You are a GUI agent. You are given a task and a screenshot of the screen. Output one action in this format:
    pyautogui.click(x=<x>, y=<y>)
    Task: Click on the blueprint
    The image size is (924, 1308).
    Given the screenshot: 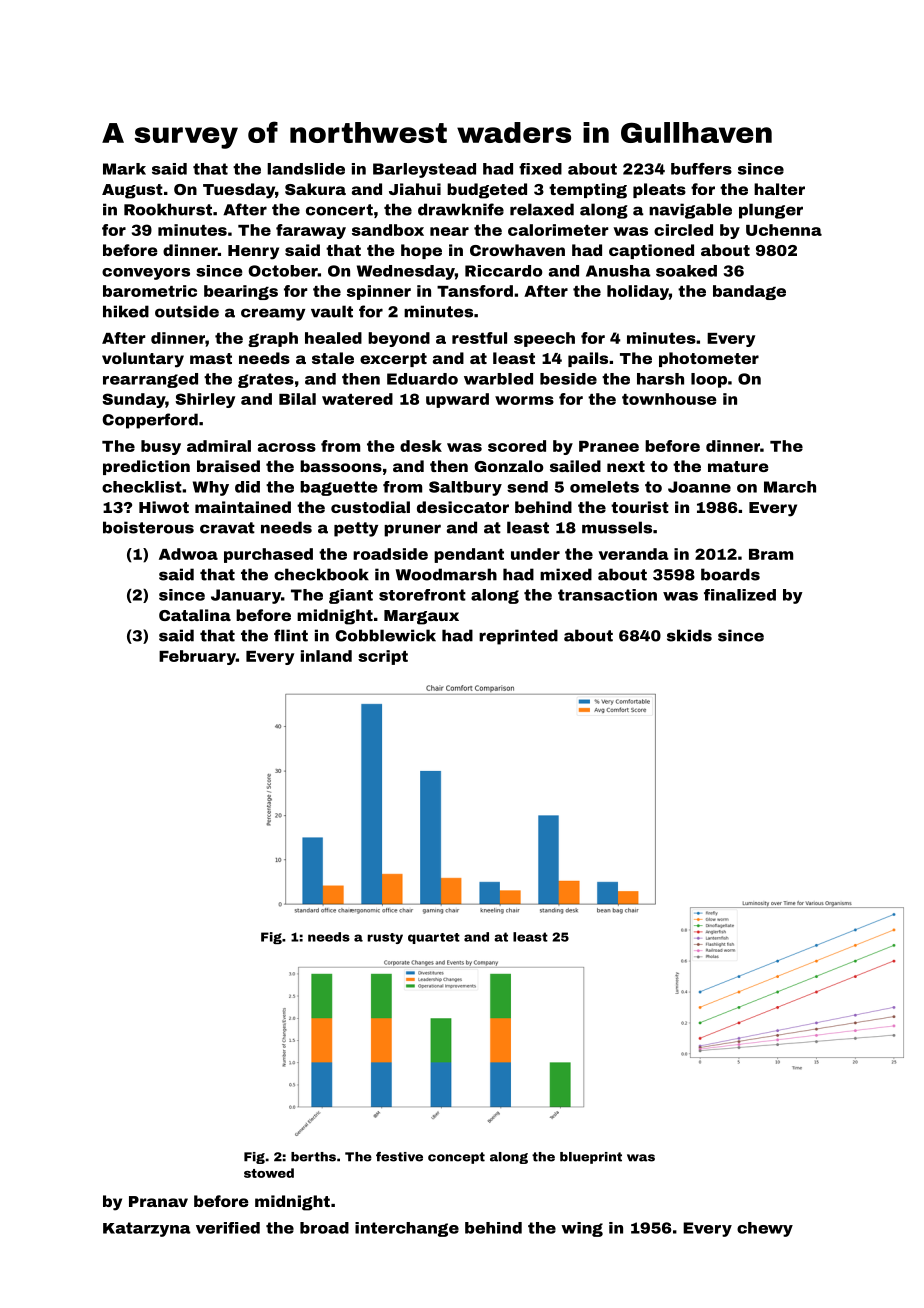 What is the action you would take?
    pyautogui.click(x=591, y=1158)
